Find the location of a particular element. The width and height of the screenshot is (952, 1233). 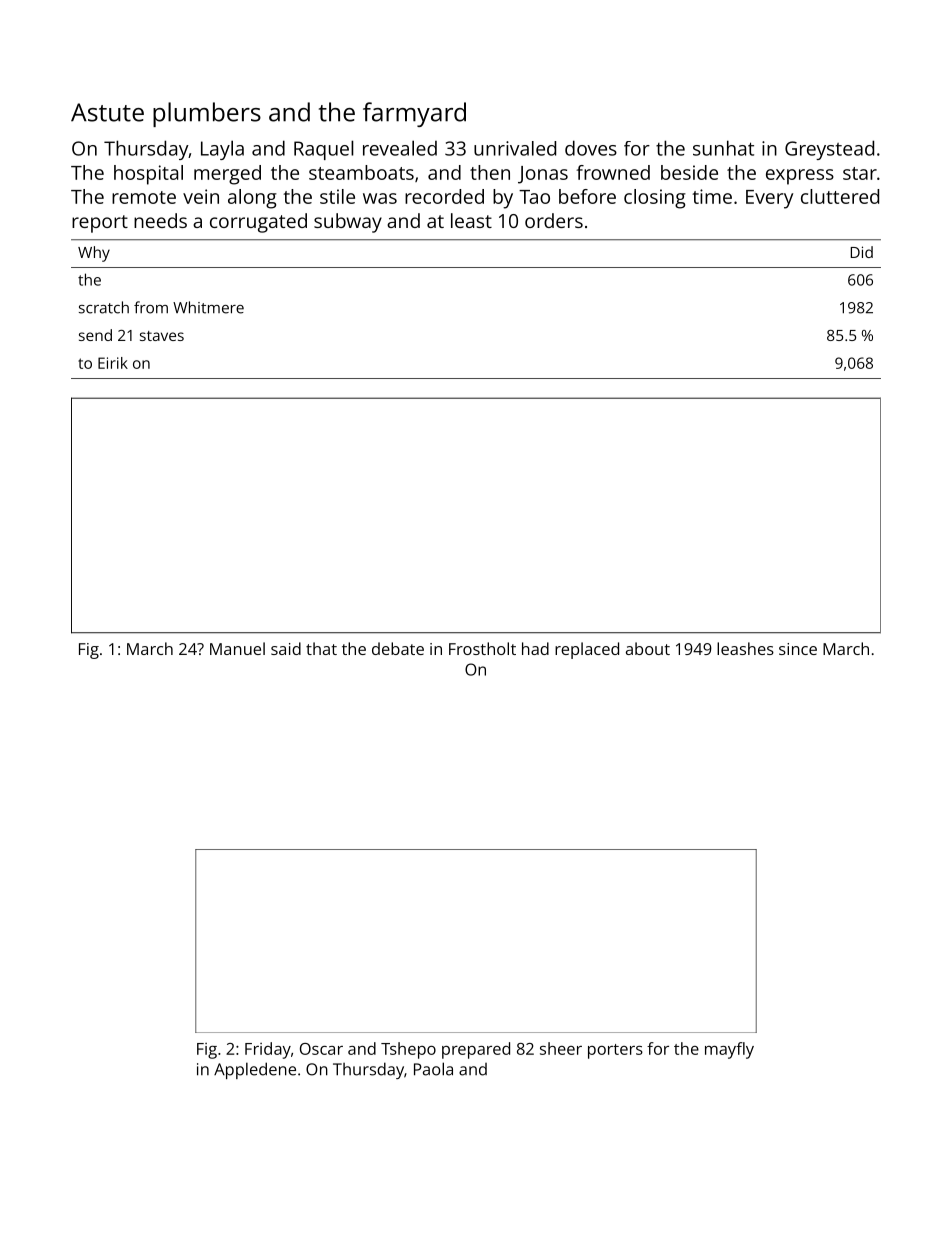

debate is located at coordinates (398, 648).
